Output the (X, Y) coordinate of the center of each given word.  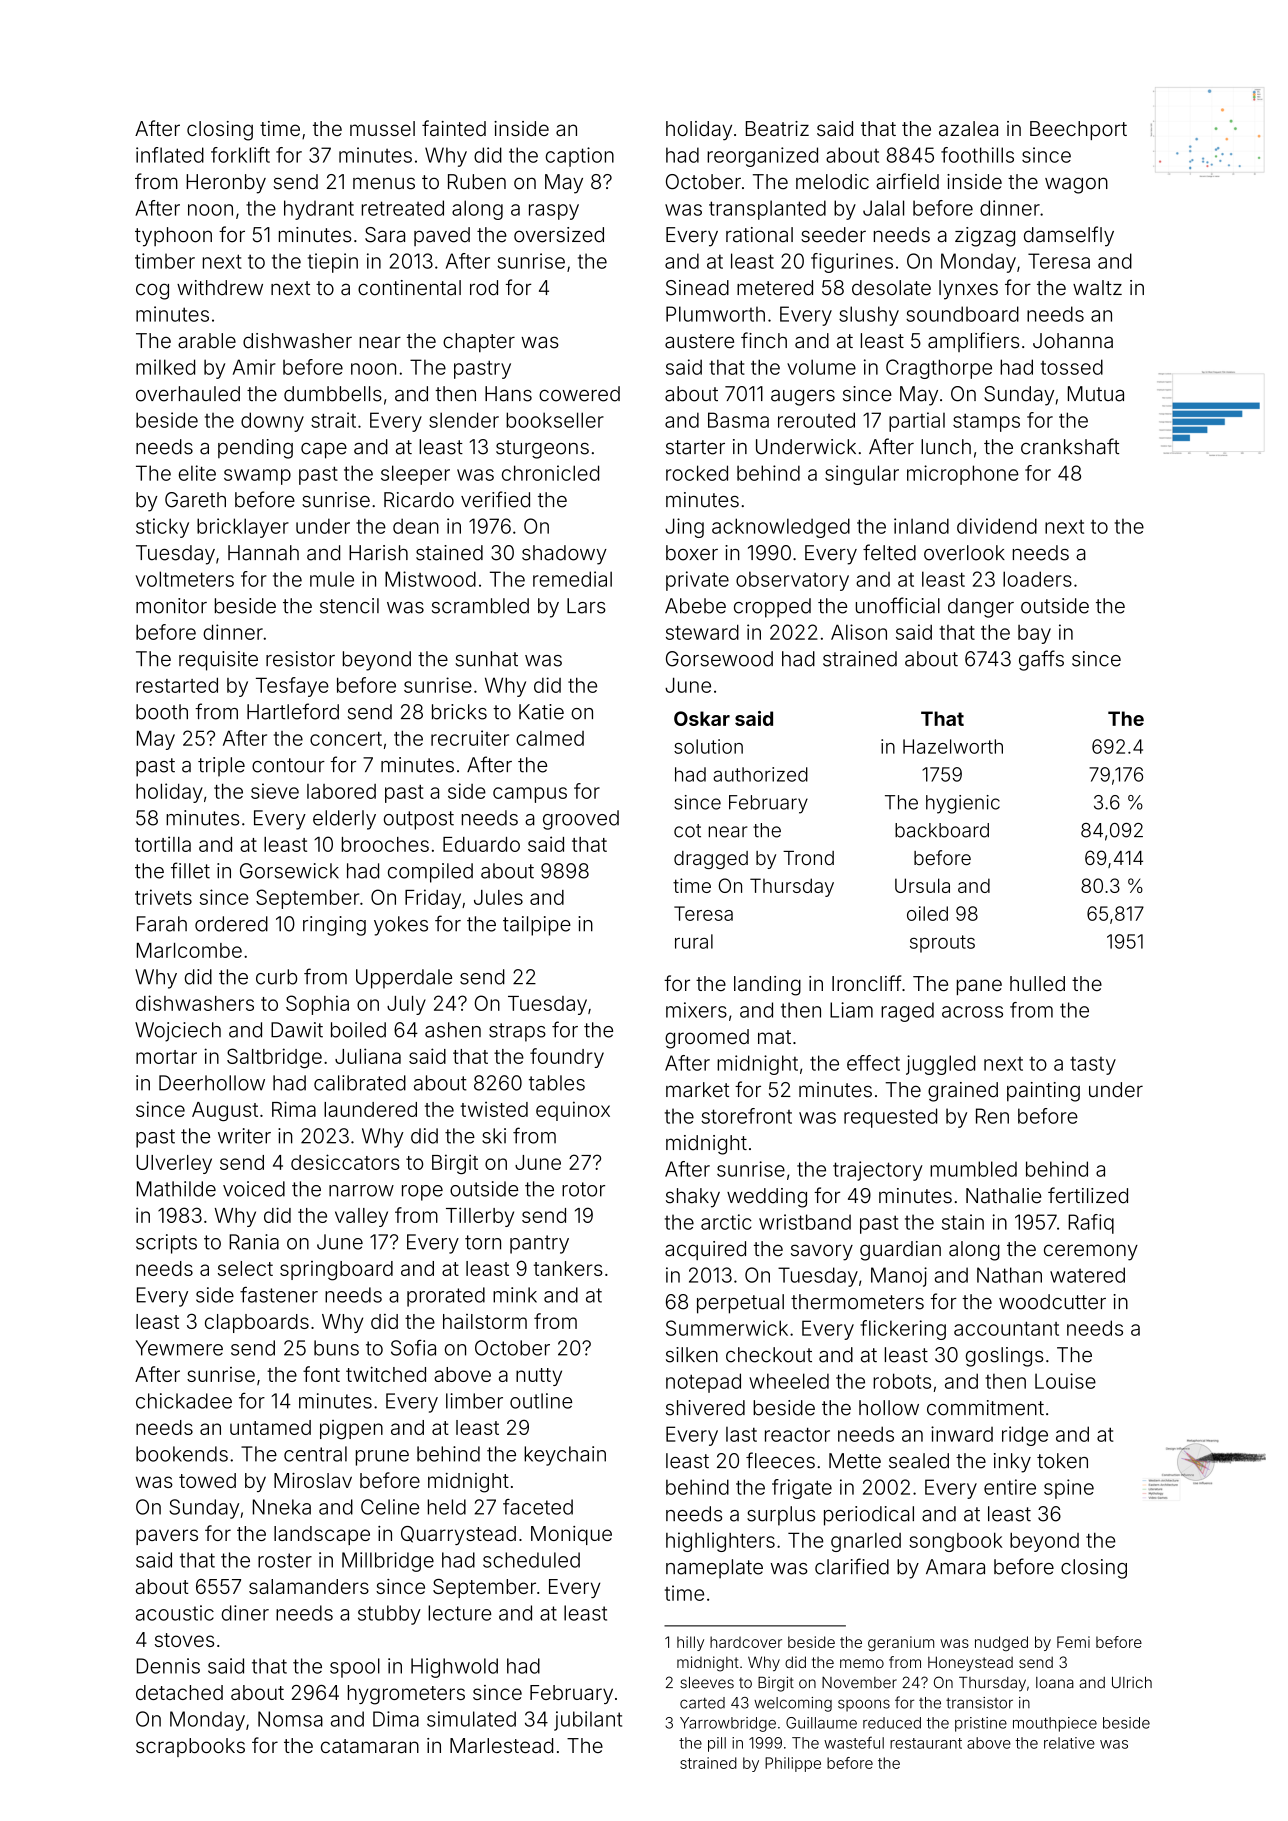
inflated (170, 155)
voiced (254, 1189)
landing (767, 986)
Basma (738, 420)
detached (179, 1692)
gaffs (1041, 660)
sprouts (942, 944)
